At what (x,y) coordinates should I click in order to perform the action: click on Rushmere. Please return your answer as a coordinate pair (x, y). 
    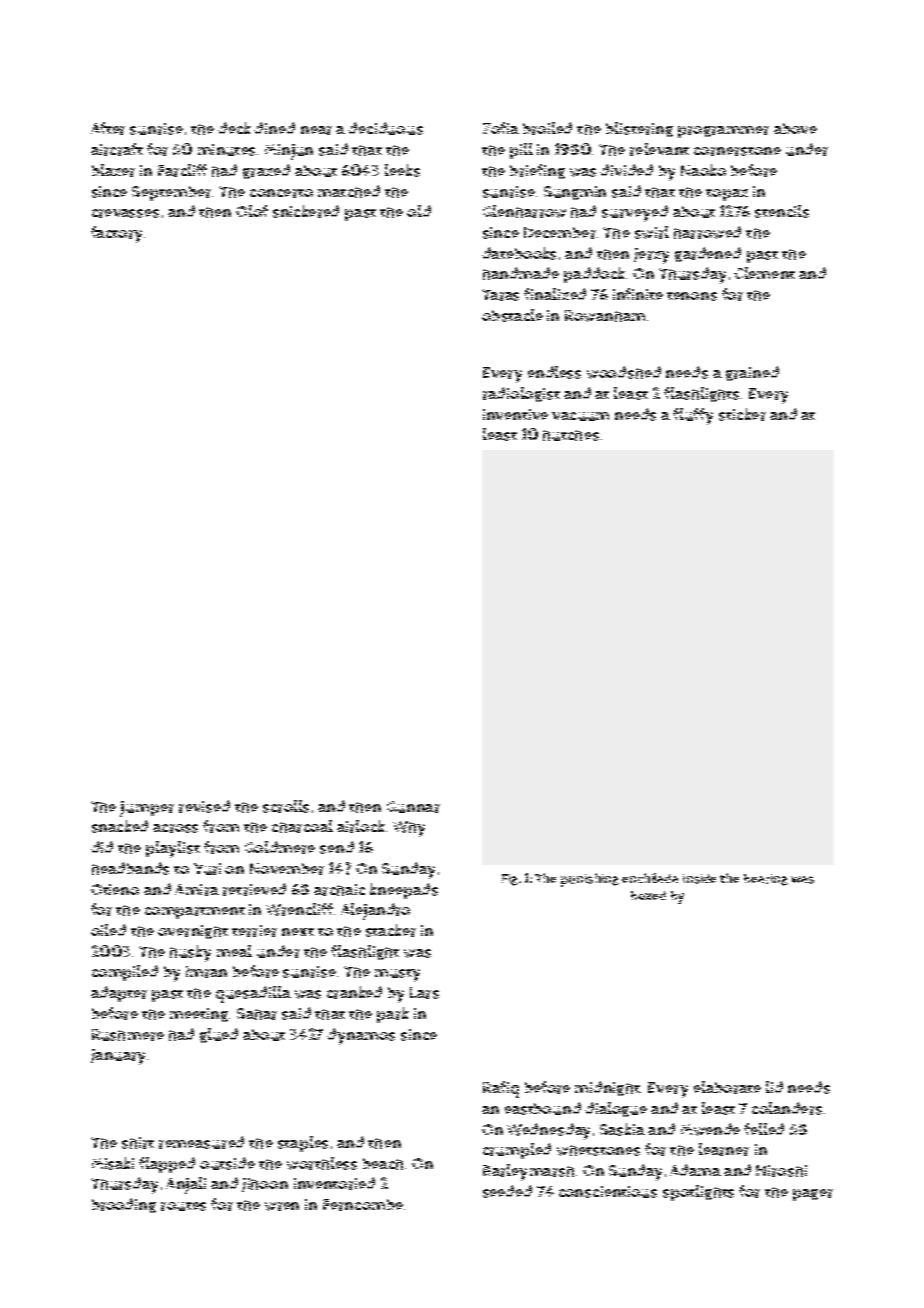
    Looking at the image, I should click on (128, 1035).
